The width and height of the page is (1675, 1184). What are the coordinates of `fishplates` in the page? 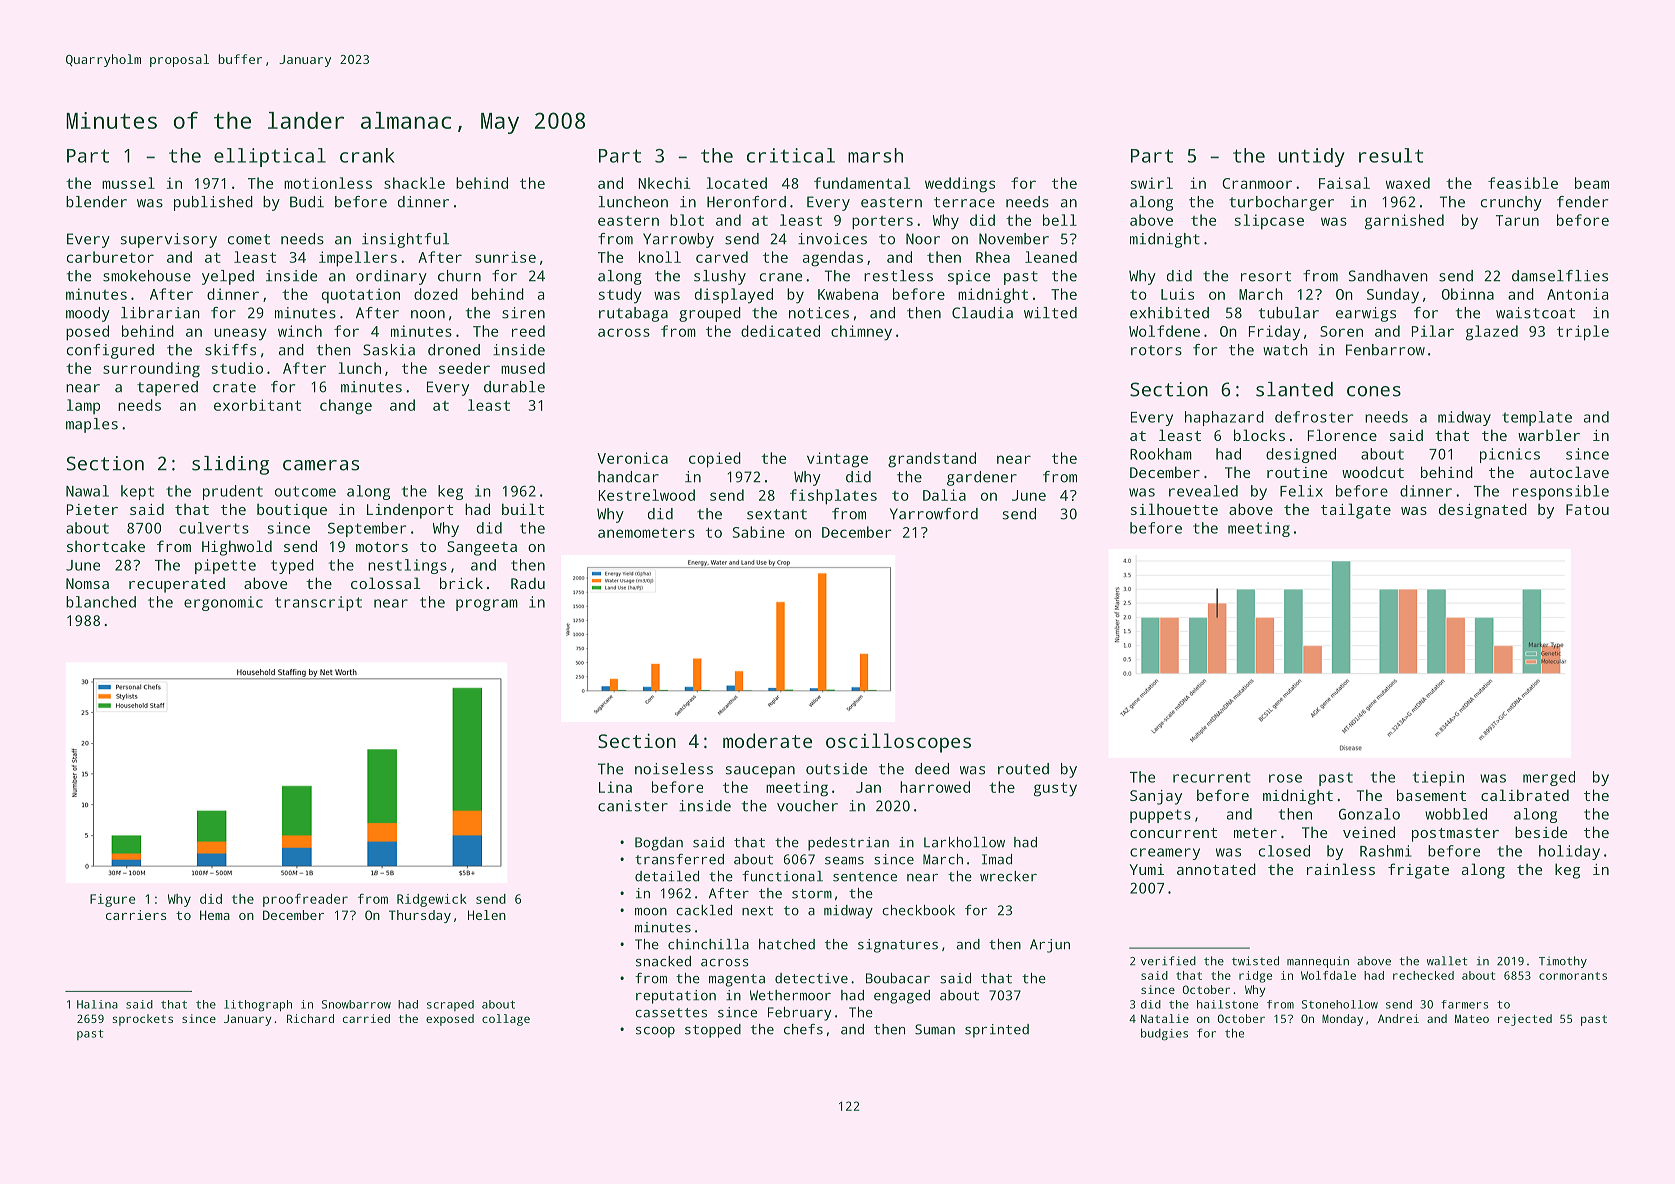 It's located at (833, 497).
